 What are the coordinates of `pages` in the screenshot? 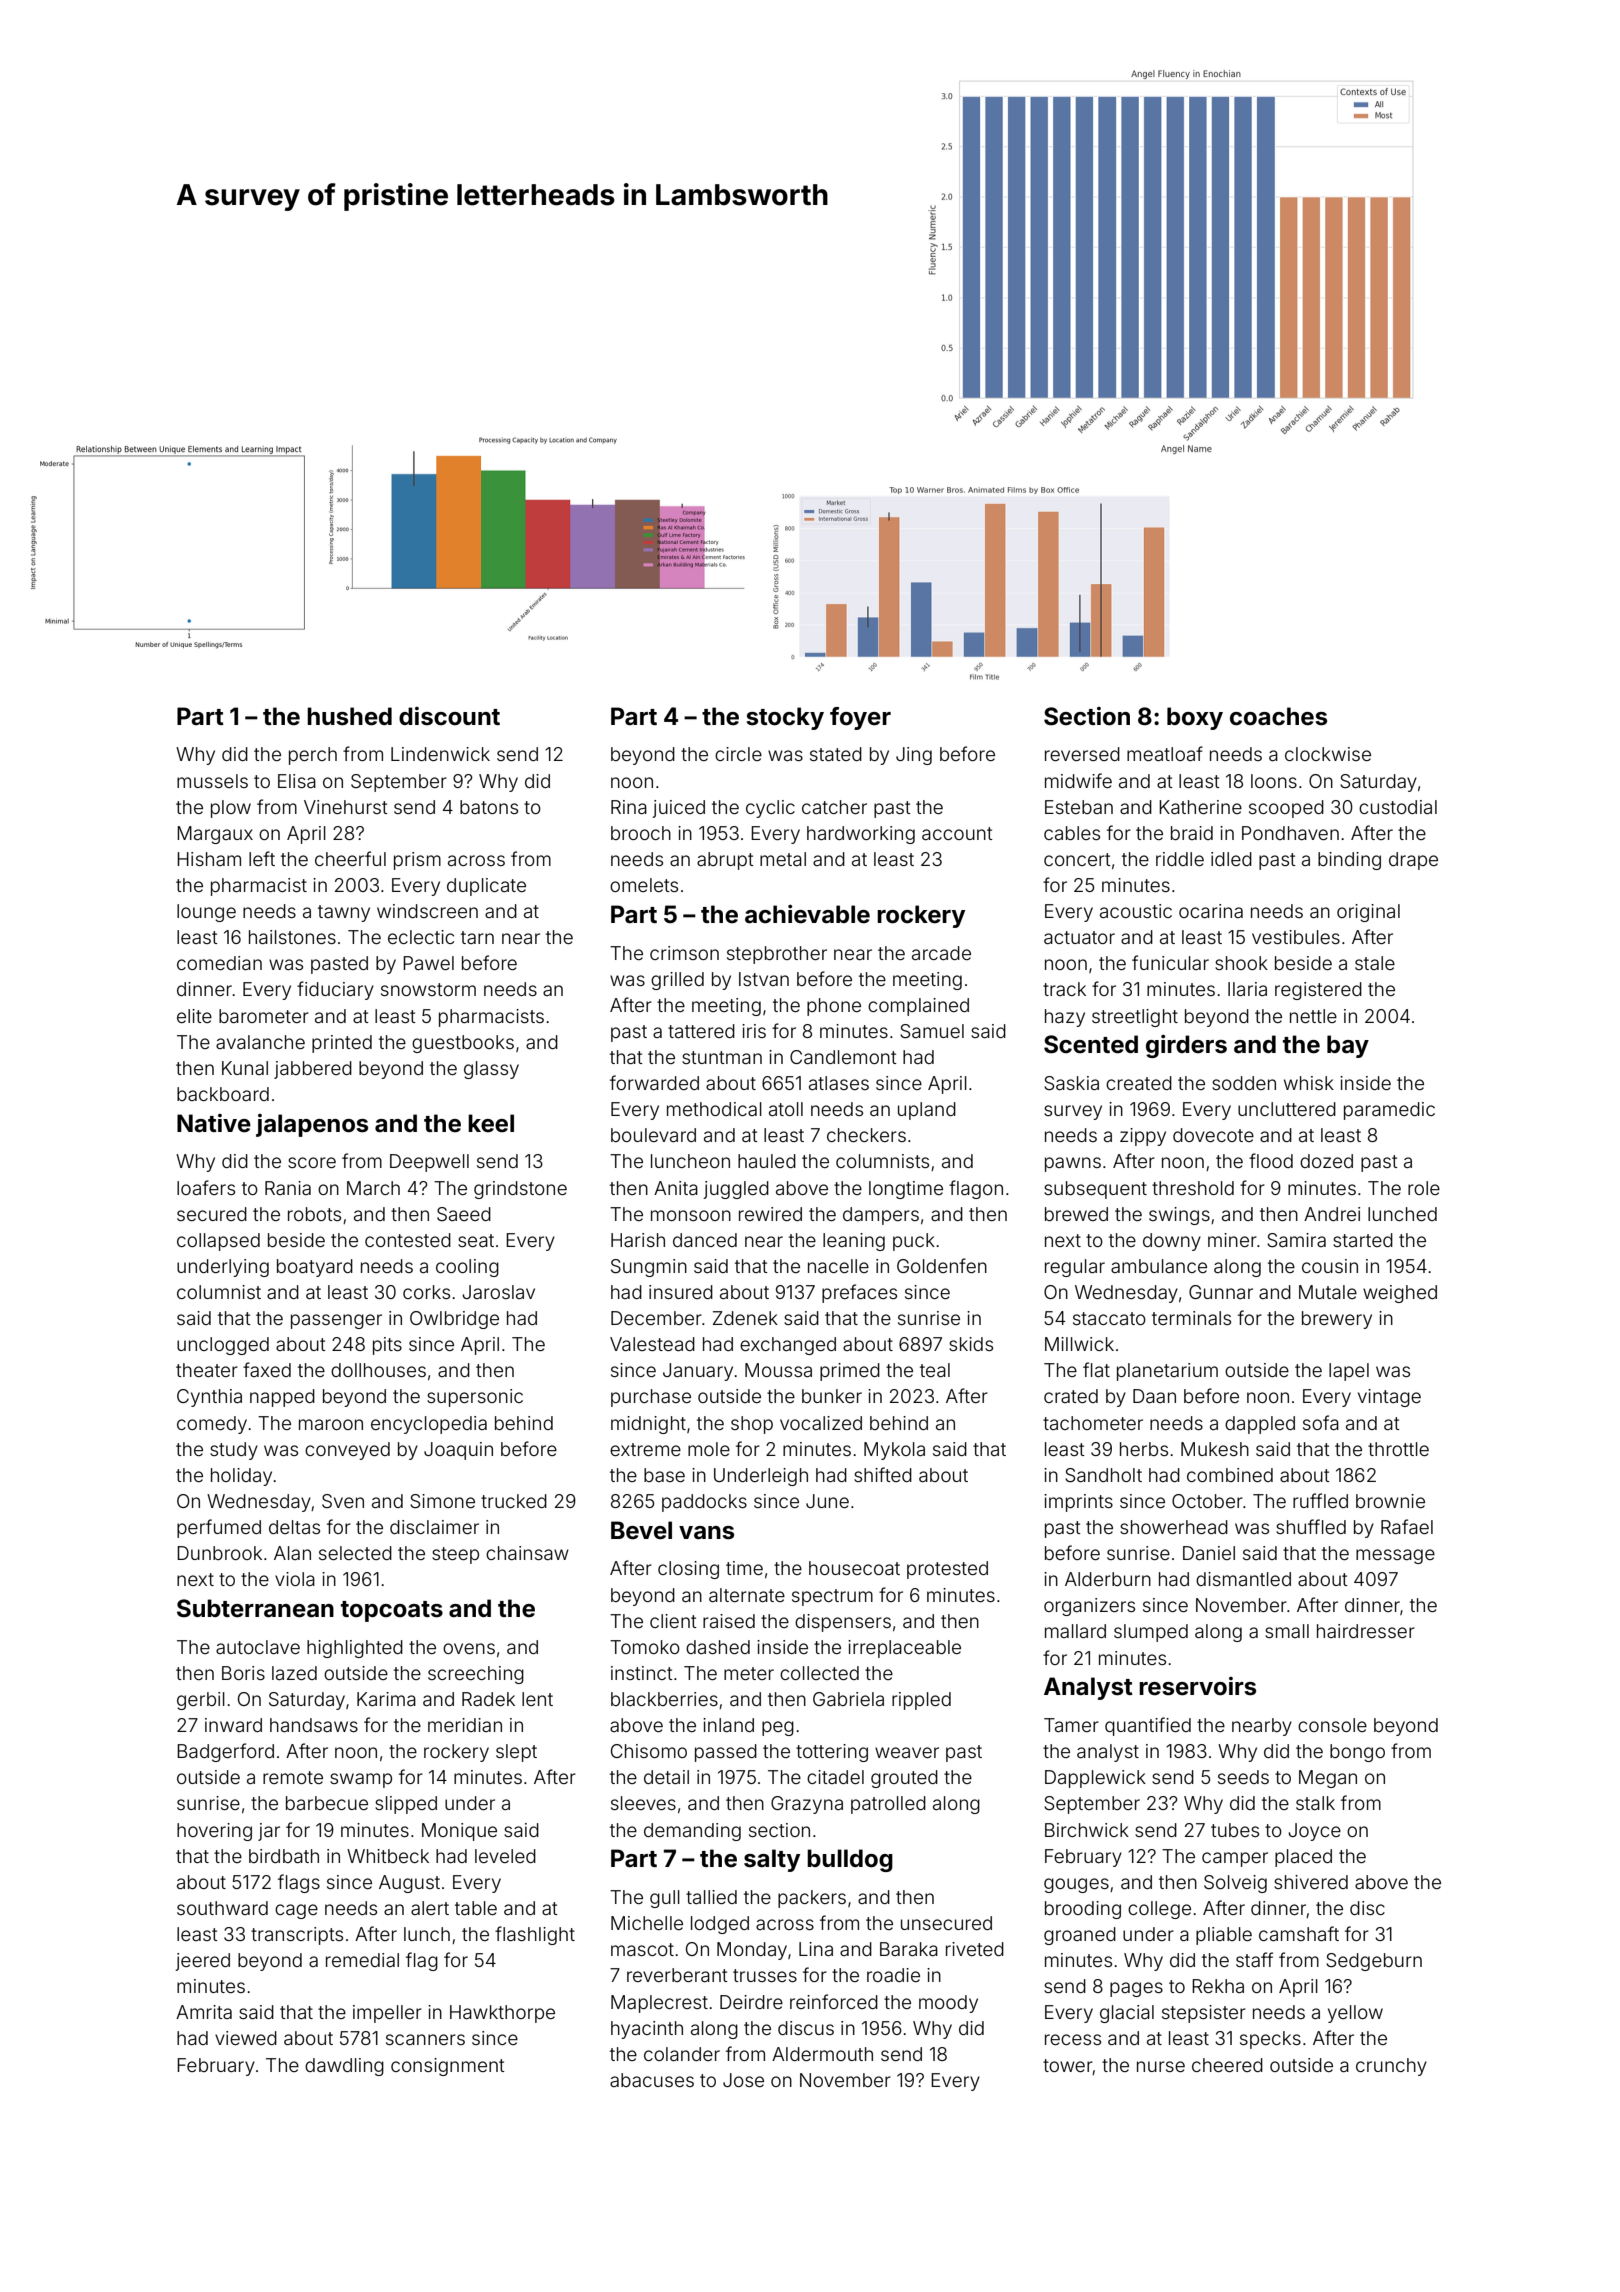 It's located at (1136, 1989).
